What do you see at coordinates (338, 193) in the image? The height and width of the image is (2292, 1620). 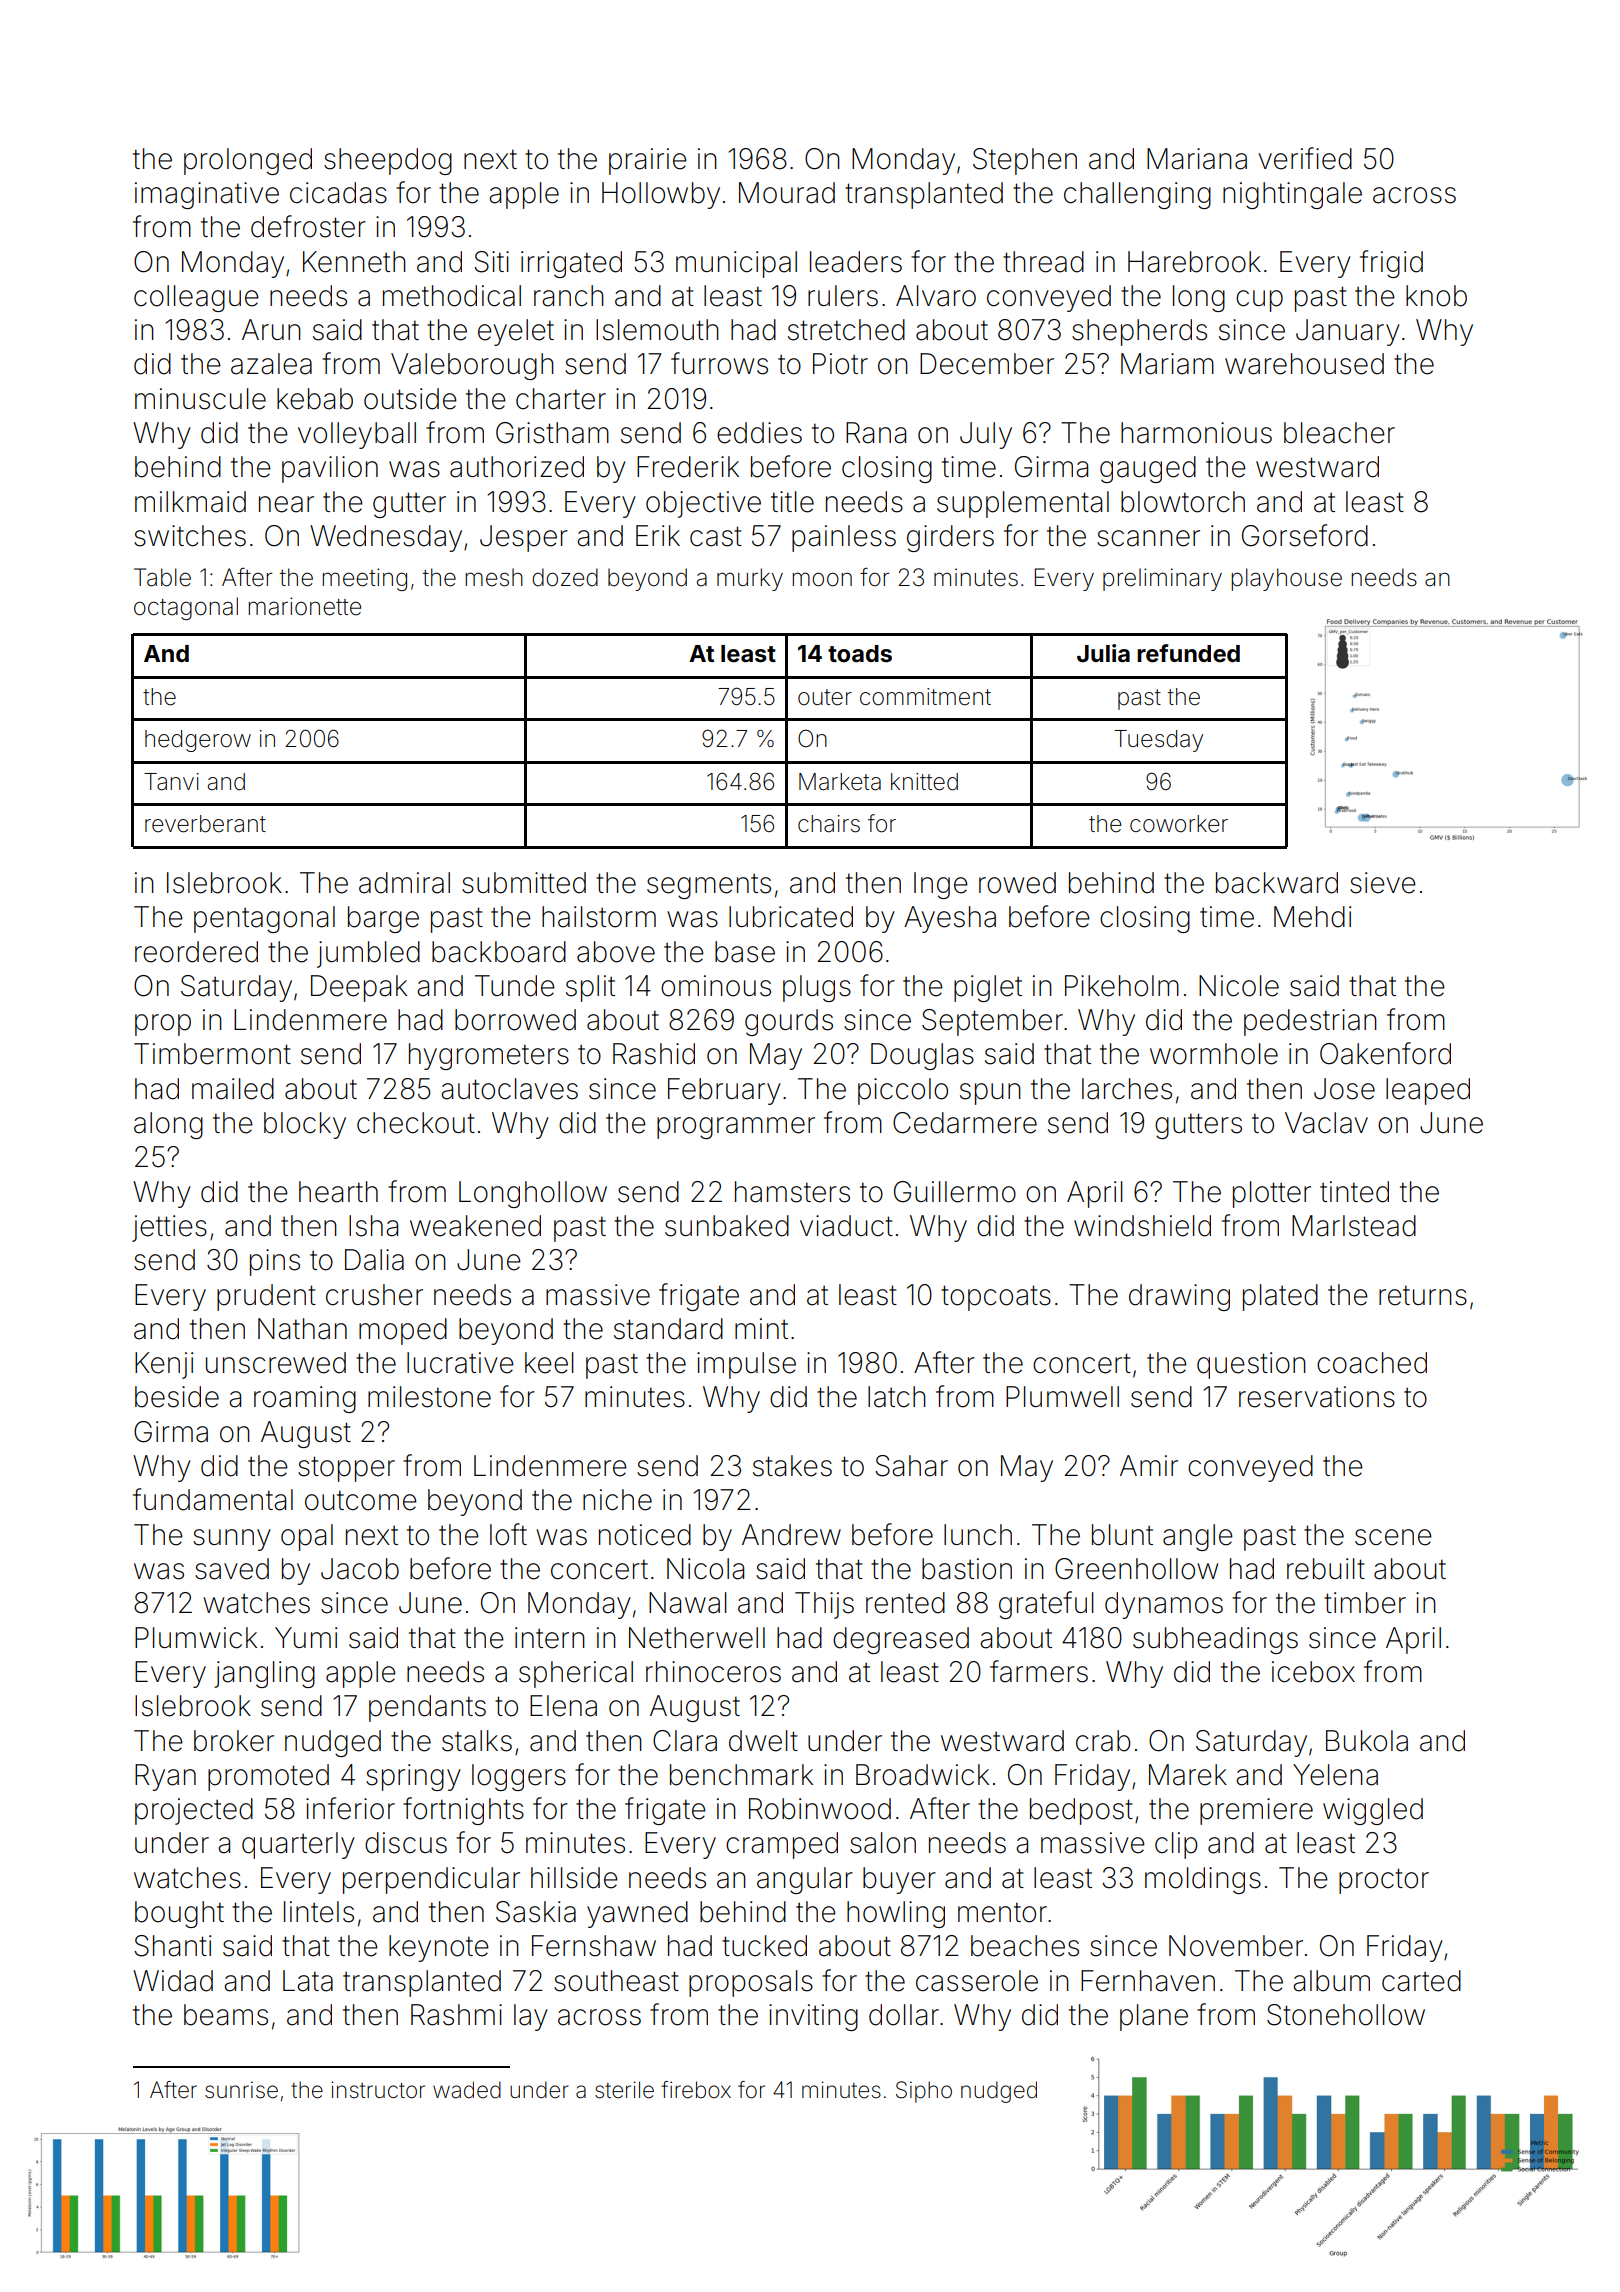 I see `cicadas` at bounding box center [338, 193].
